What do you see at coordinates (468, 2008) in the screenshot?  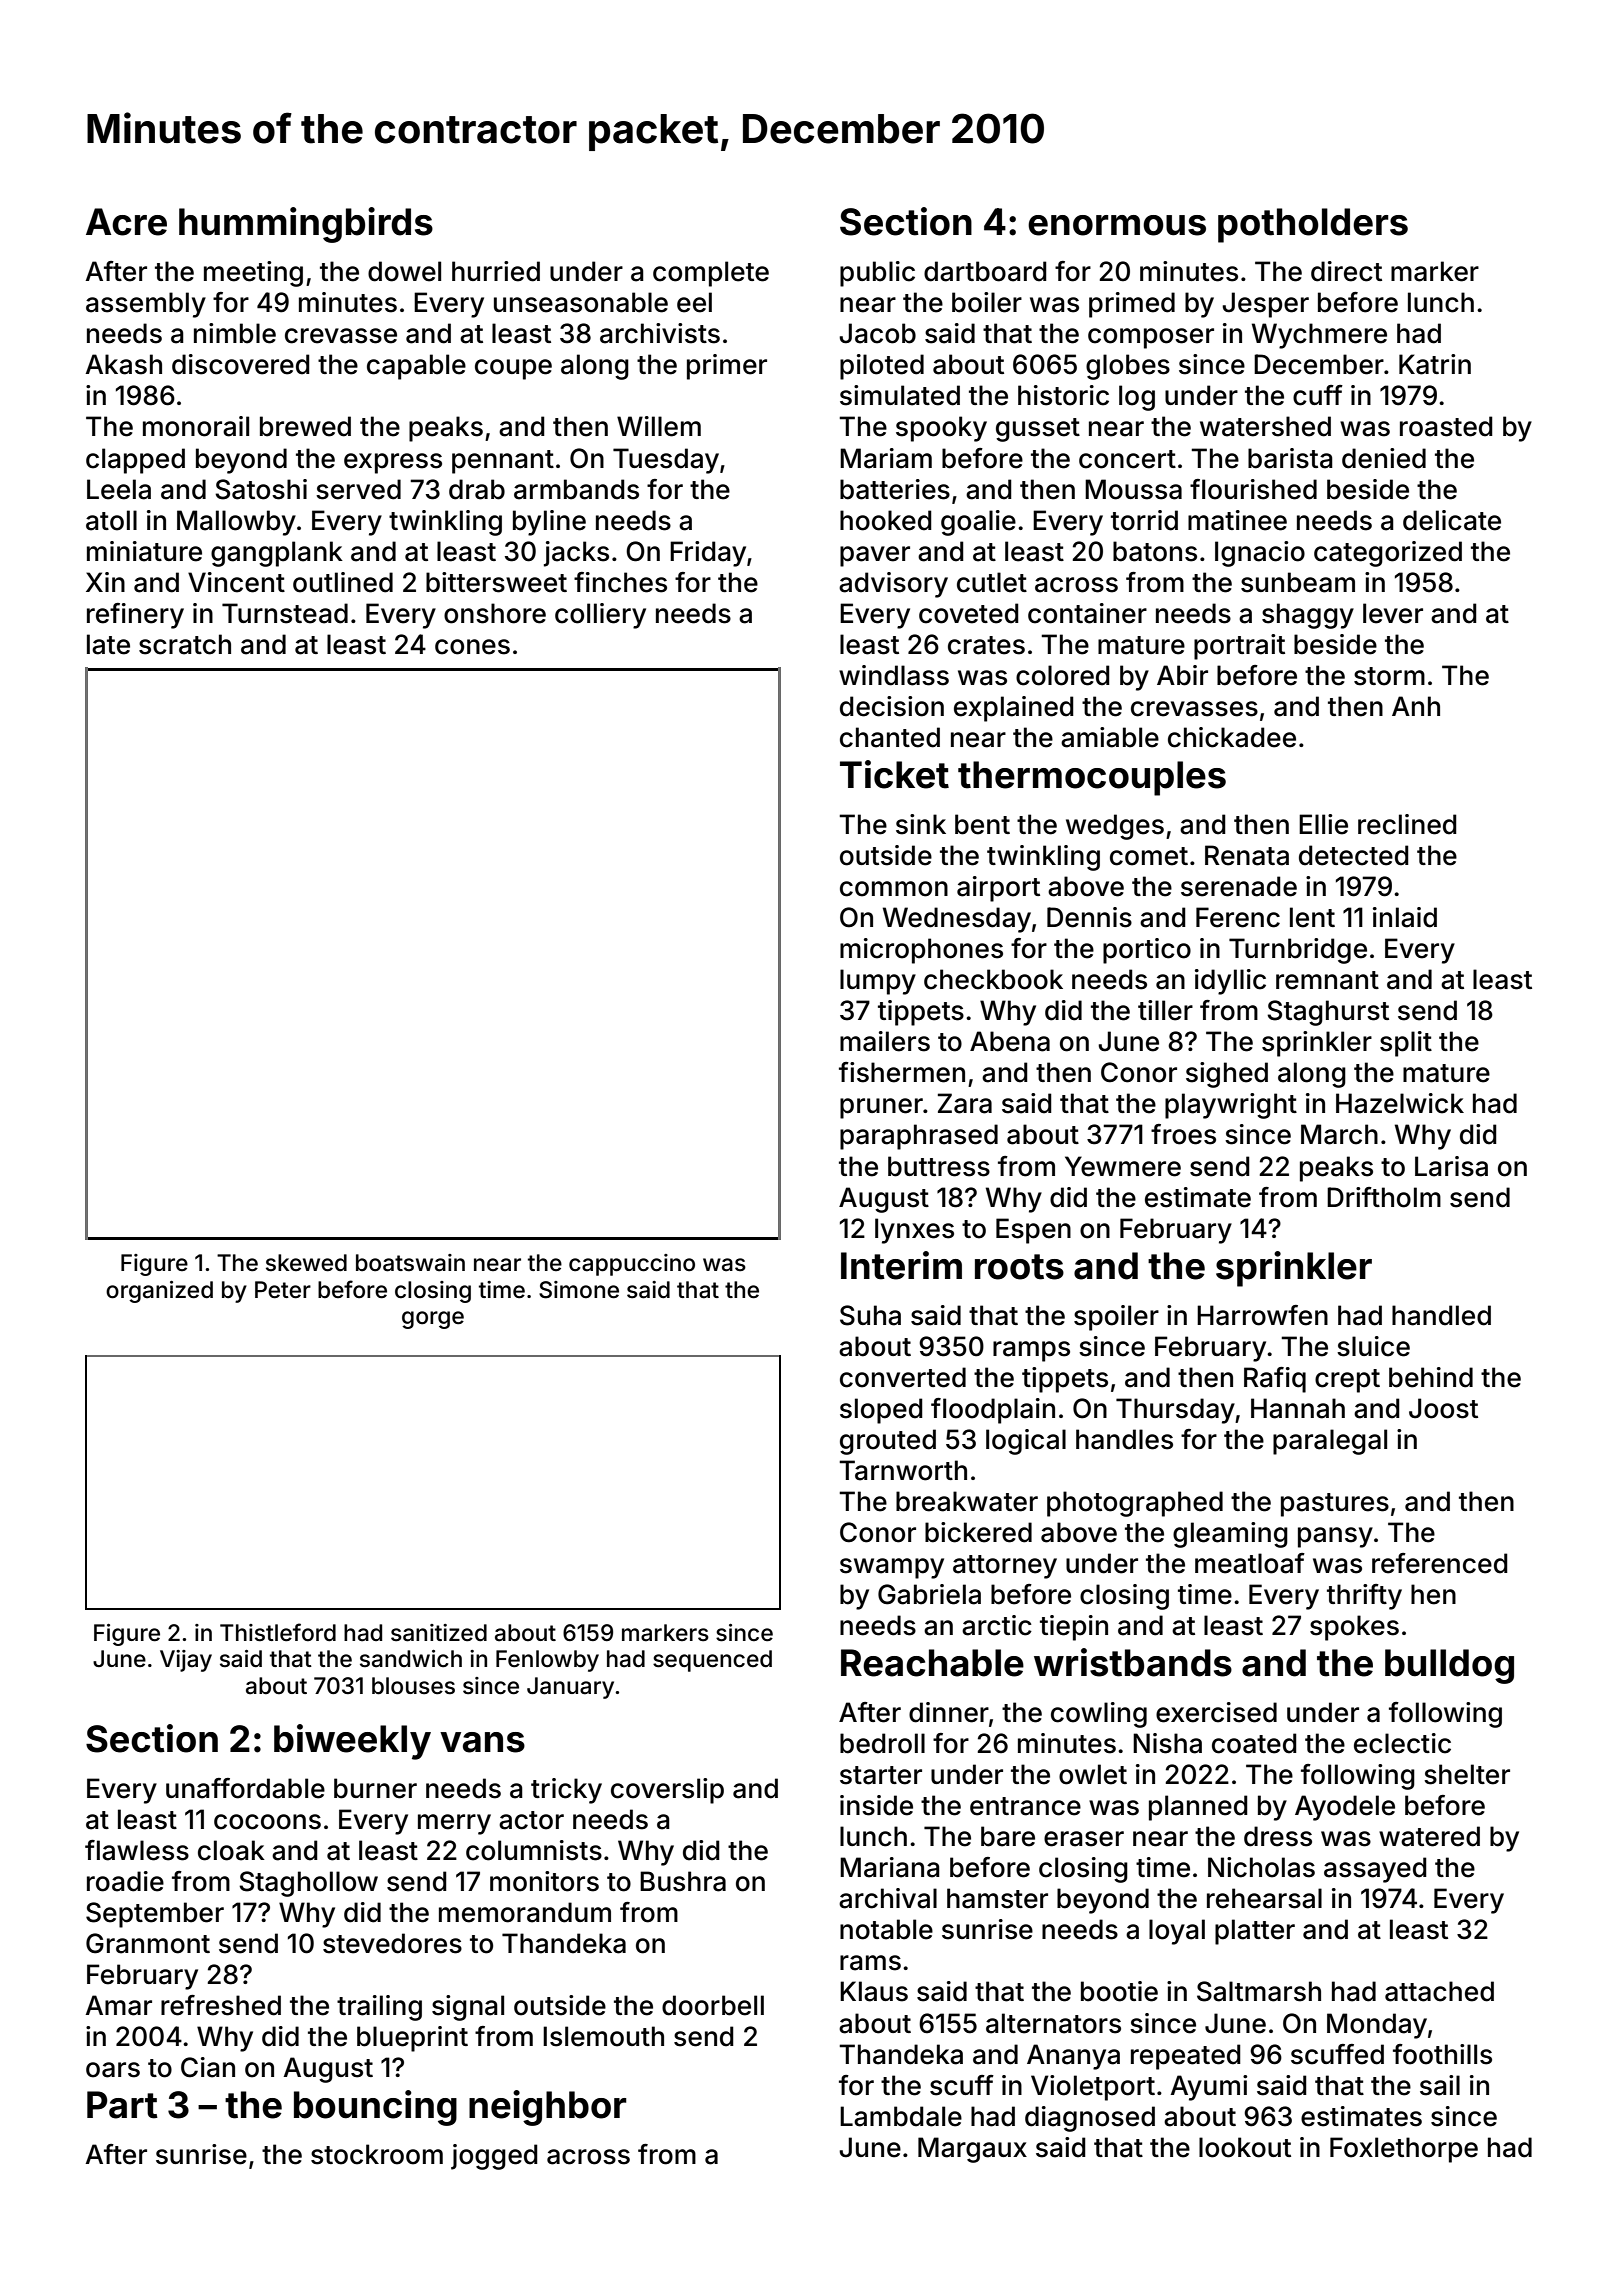 I see `signal` at bounding box center [468, 2008].
